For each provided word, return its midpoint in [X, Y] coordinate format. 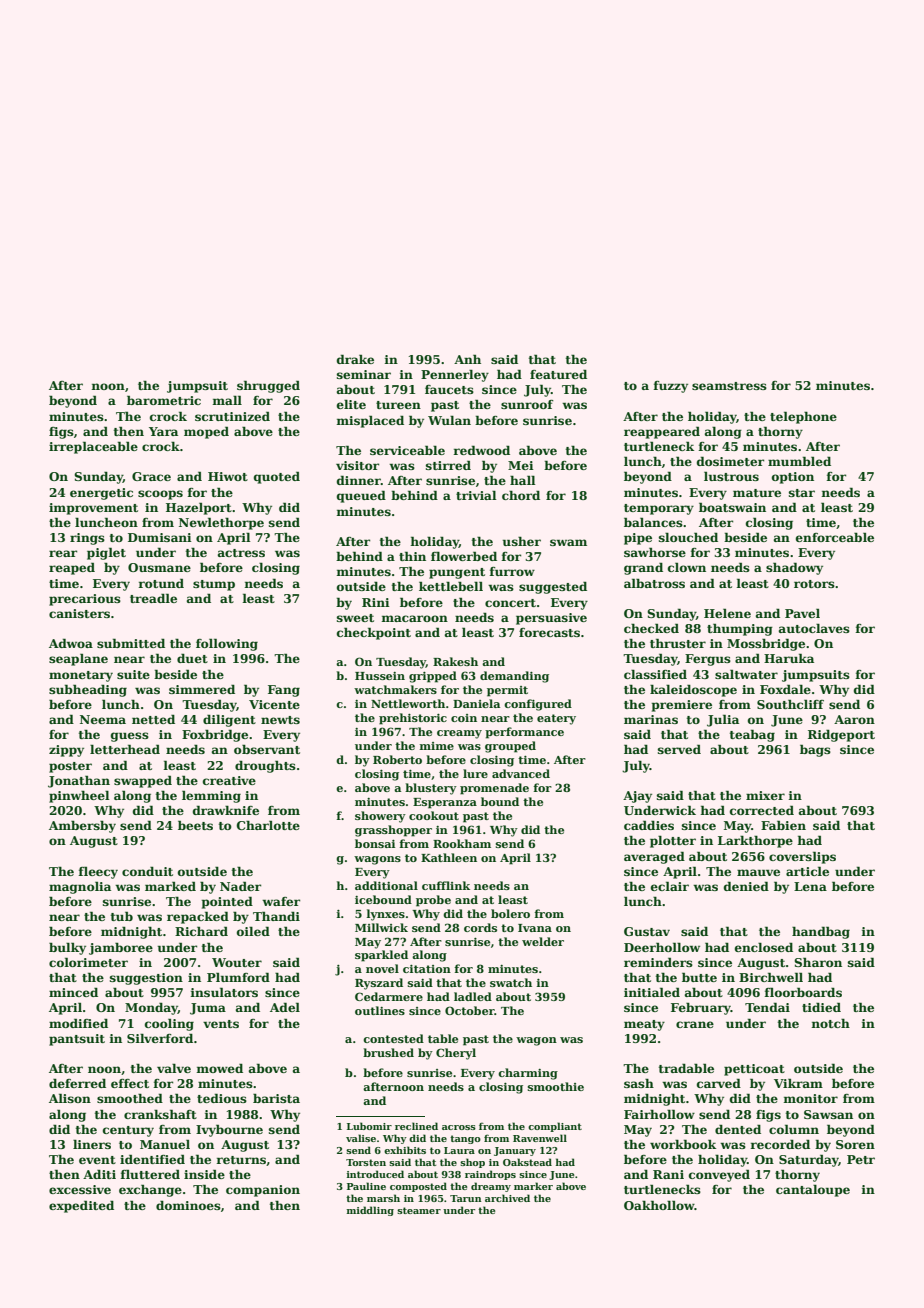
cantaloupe [813, 1190]
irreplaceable [93, 447]
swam [568, 542]
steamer [419, 1210]
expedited [81, 1206]
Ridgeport [841, 735]
